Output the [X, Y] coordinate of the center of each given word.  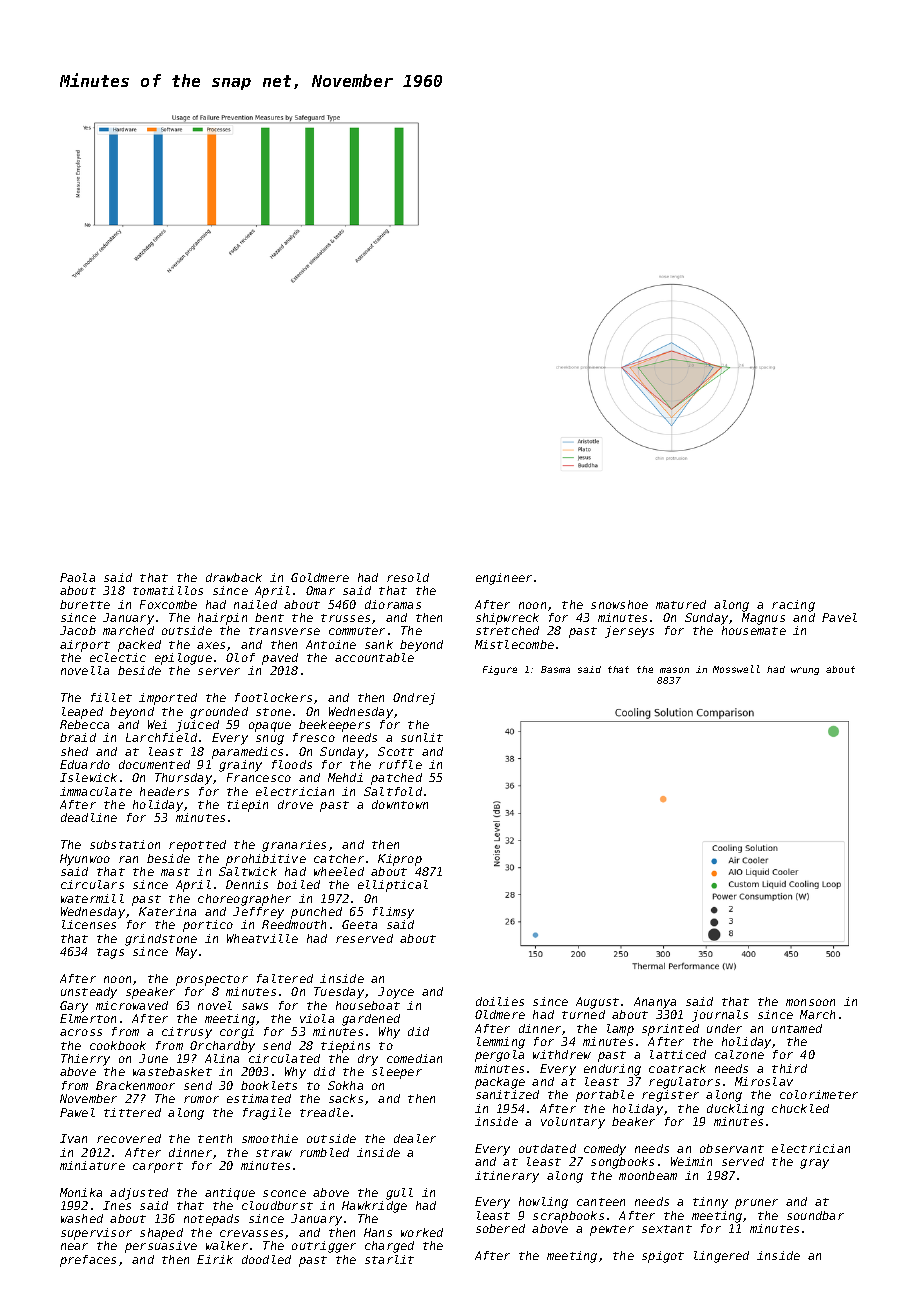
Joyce [396, 993]
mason [674, 670]
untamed [797, 1028]
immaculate [96, 791]
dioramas [393, 604]
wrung [805, 671]
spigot [663, 1257]
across [81, 1032]
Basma [555, 669]
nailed [255, 604]
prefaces [88, 1261]
